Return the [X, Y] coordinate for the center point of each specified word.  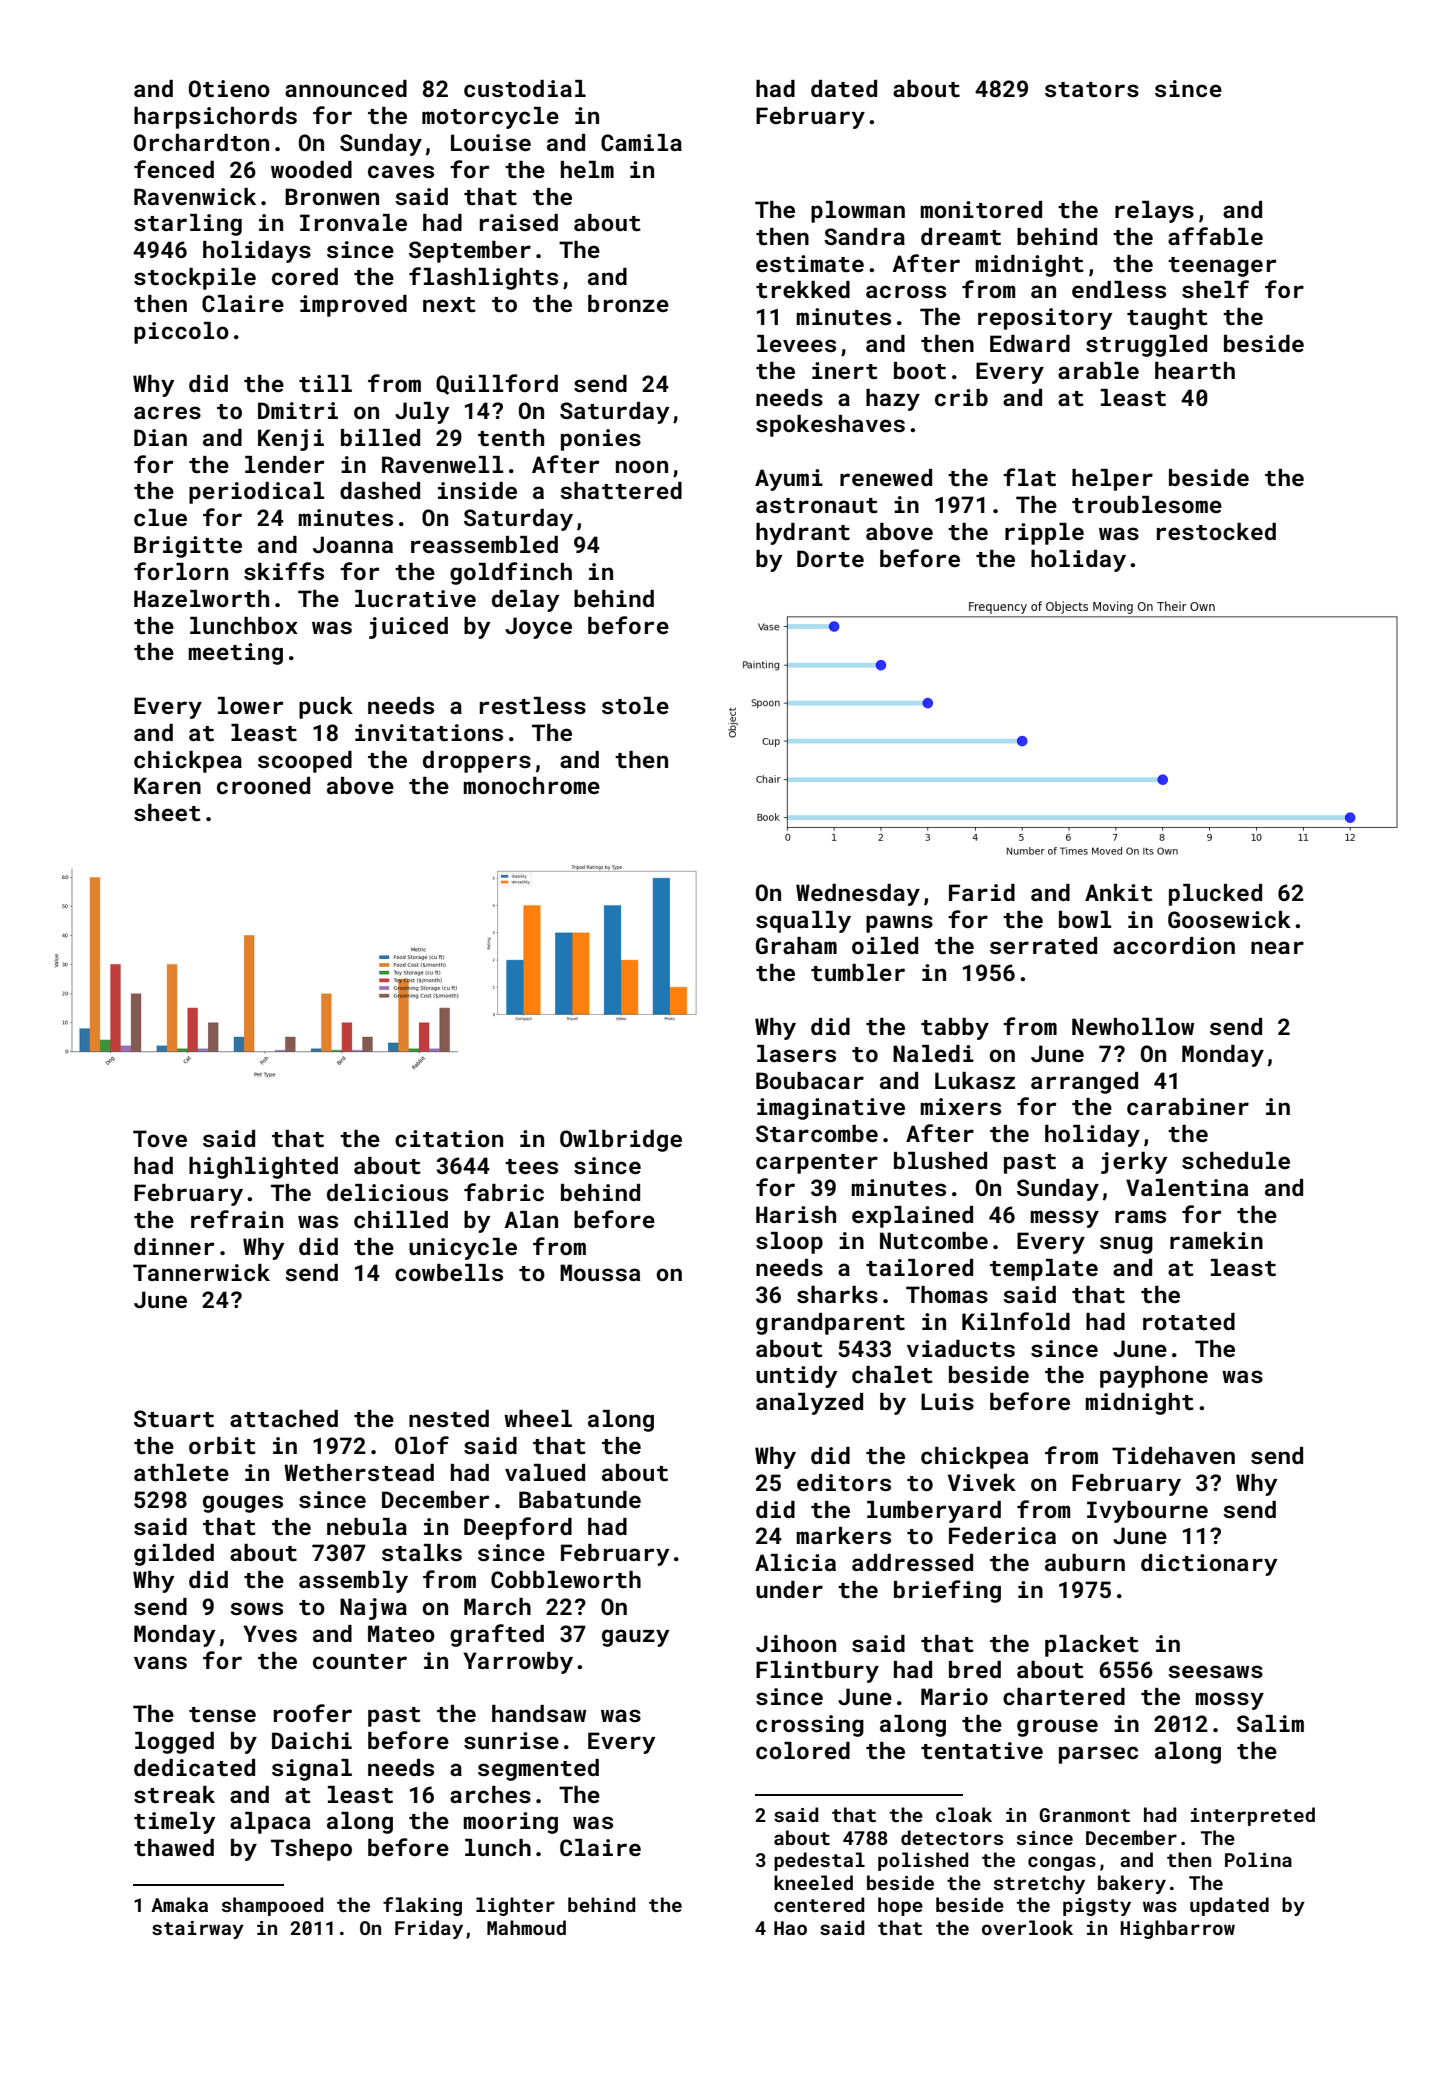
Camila [641, 142]
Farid [982, 892]
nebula [367, 1526]
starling [188, 225]
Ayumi [789, 480]
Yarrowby [518, 1663]
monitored [981, 209]
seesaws [1215, 1671]
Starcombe [817, 1133]
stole [635, 705]
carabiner [1188, 1106]
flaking [422, 1906]
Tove [160, 1138]
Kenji [291, 440]
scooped [305, 762]
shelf [1215, 289]
